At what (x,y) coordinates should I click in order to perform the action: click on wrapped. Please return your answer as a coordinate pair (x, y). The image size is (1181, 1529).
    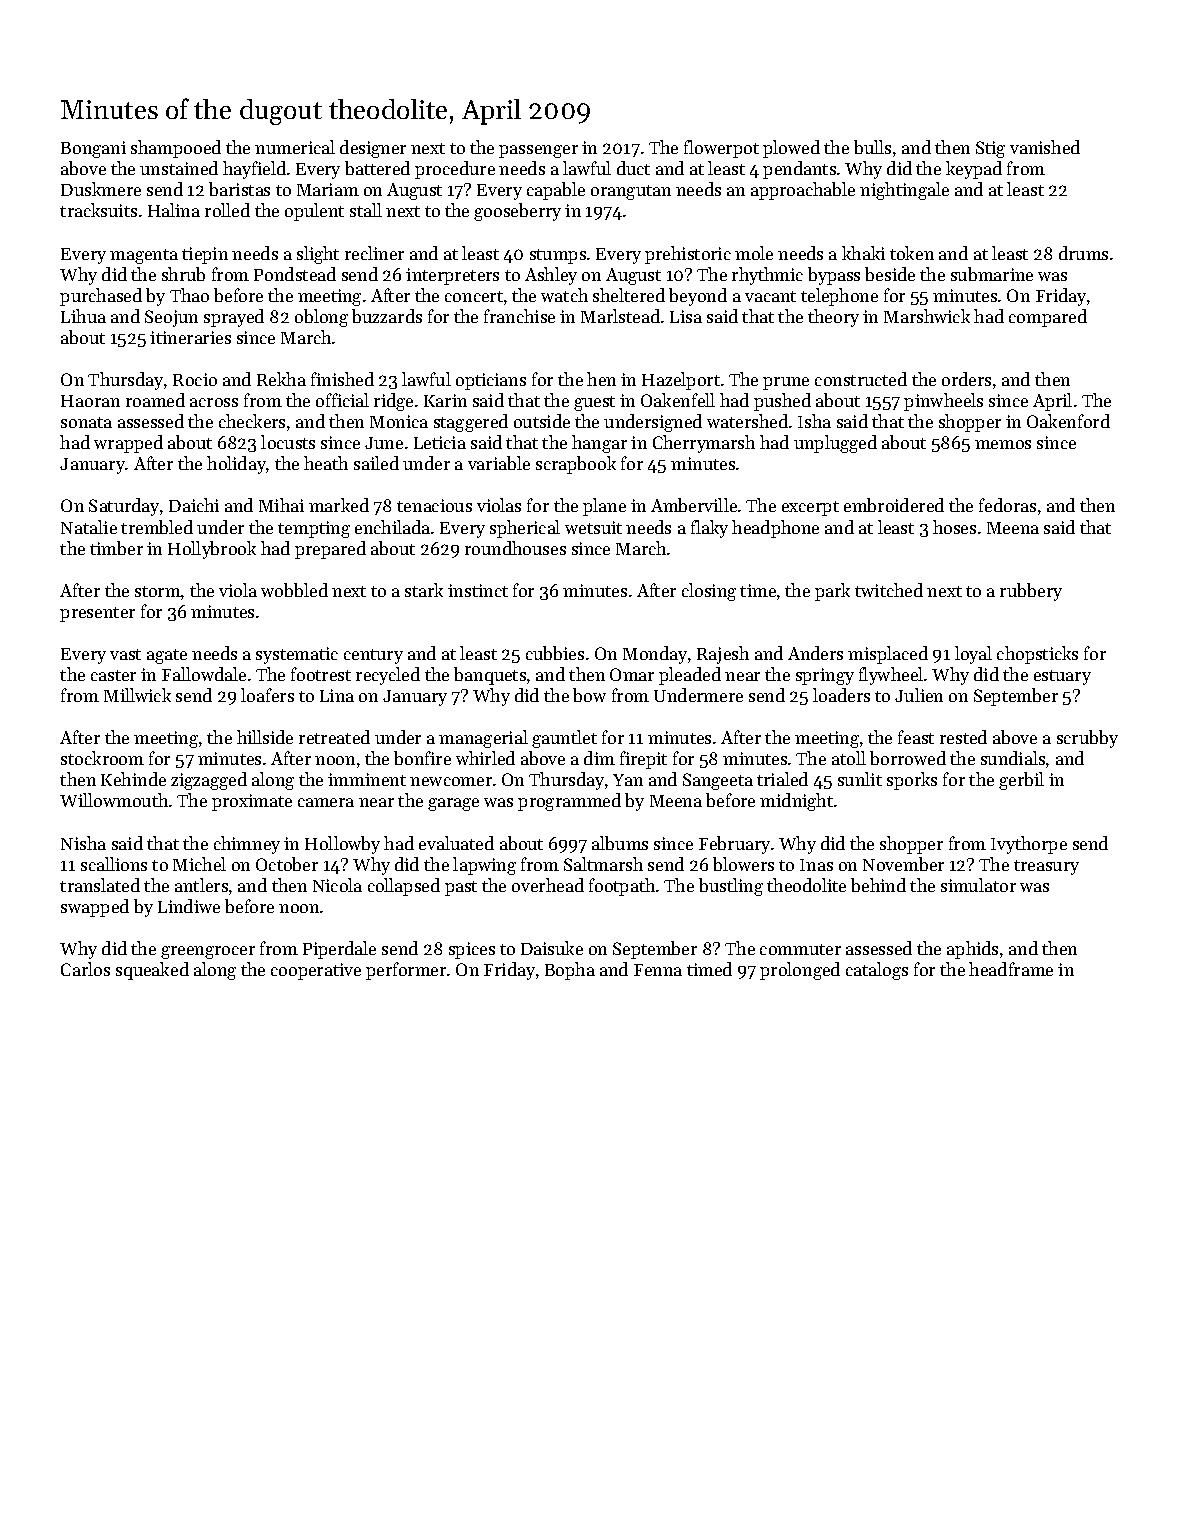
    Looking at the image, I should click on (128, 444).
